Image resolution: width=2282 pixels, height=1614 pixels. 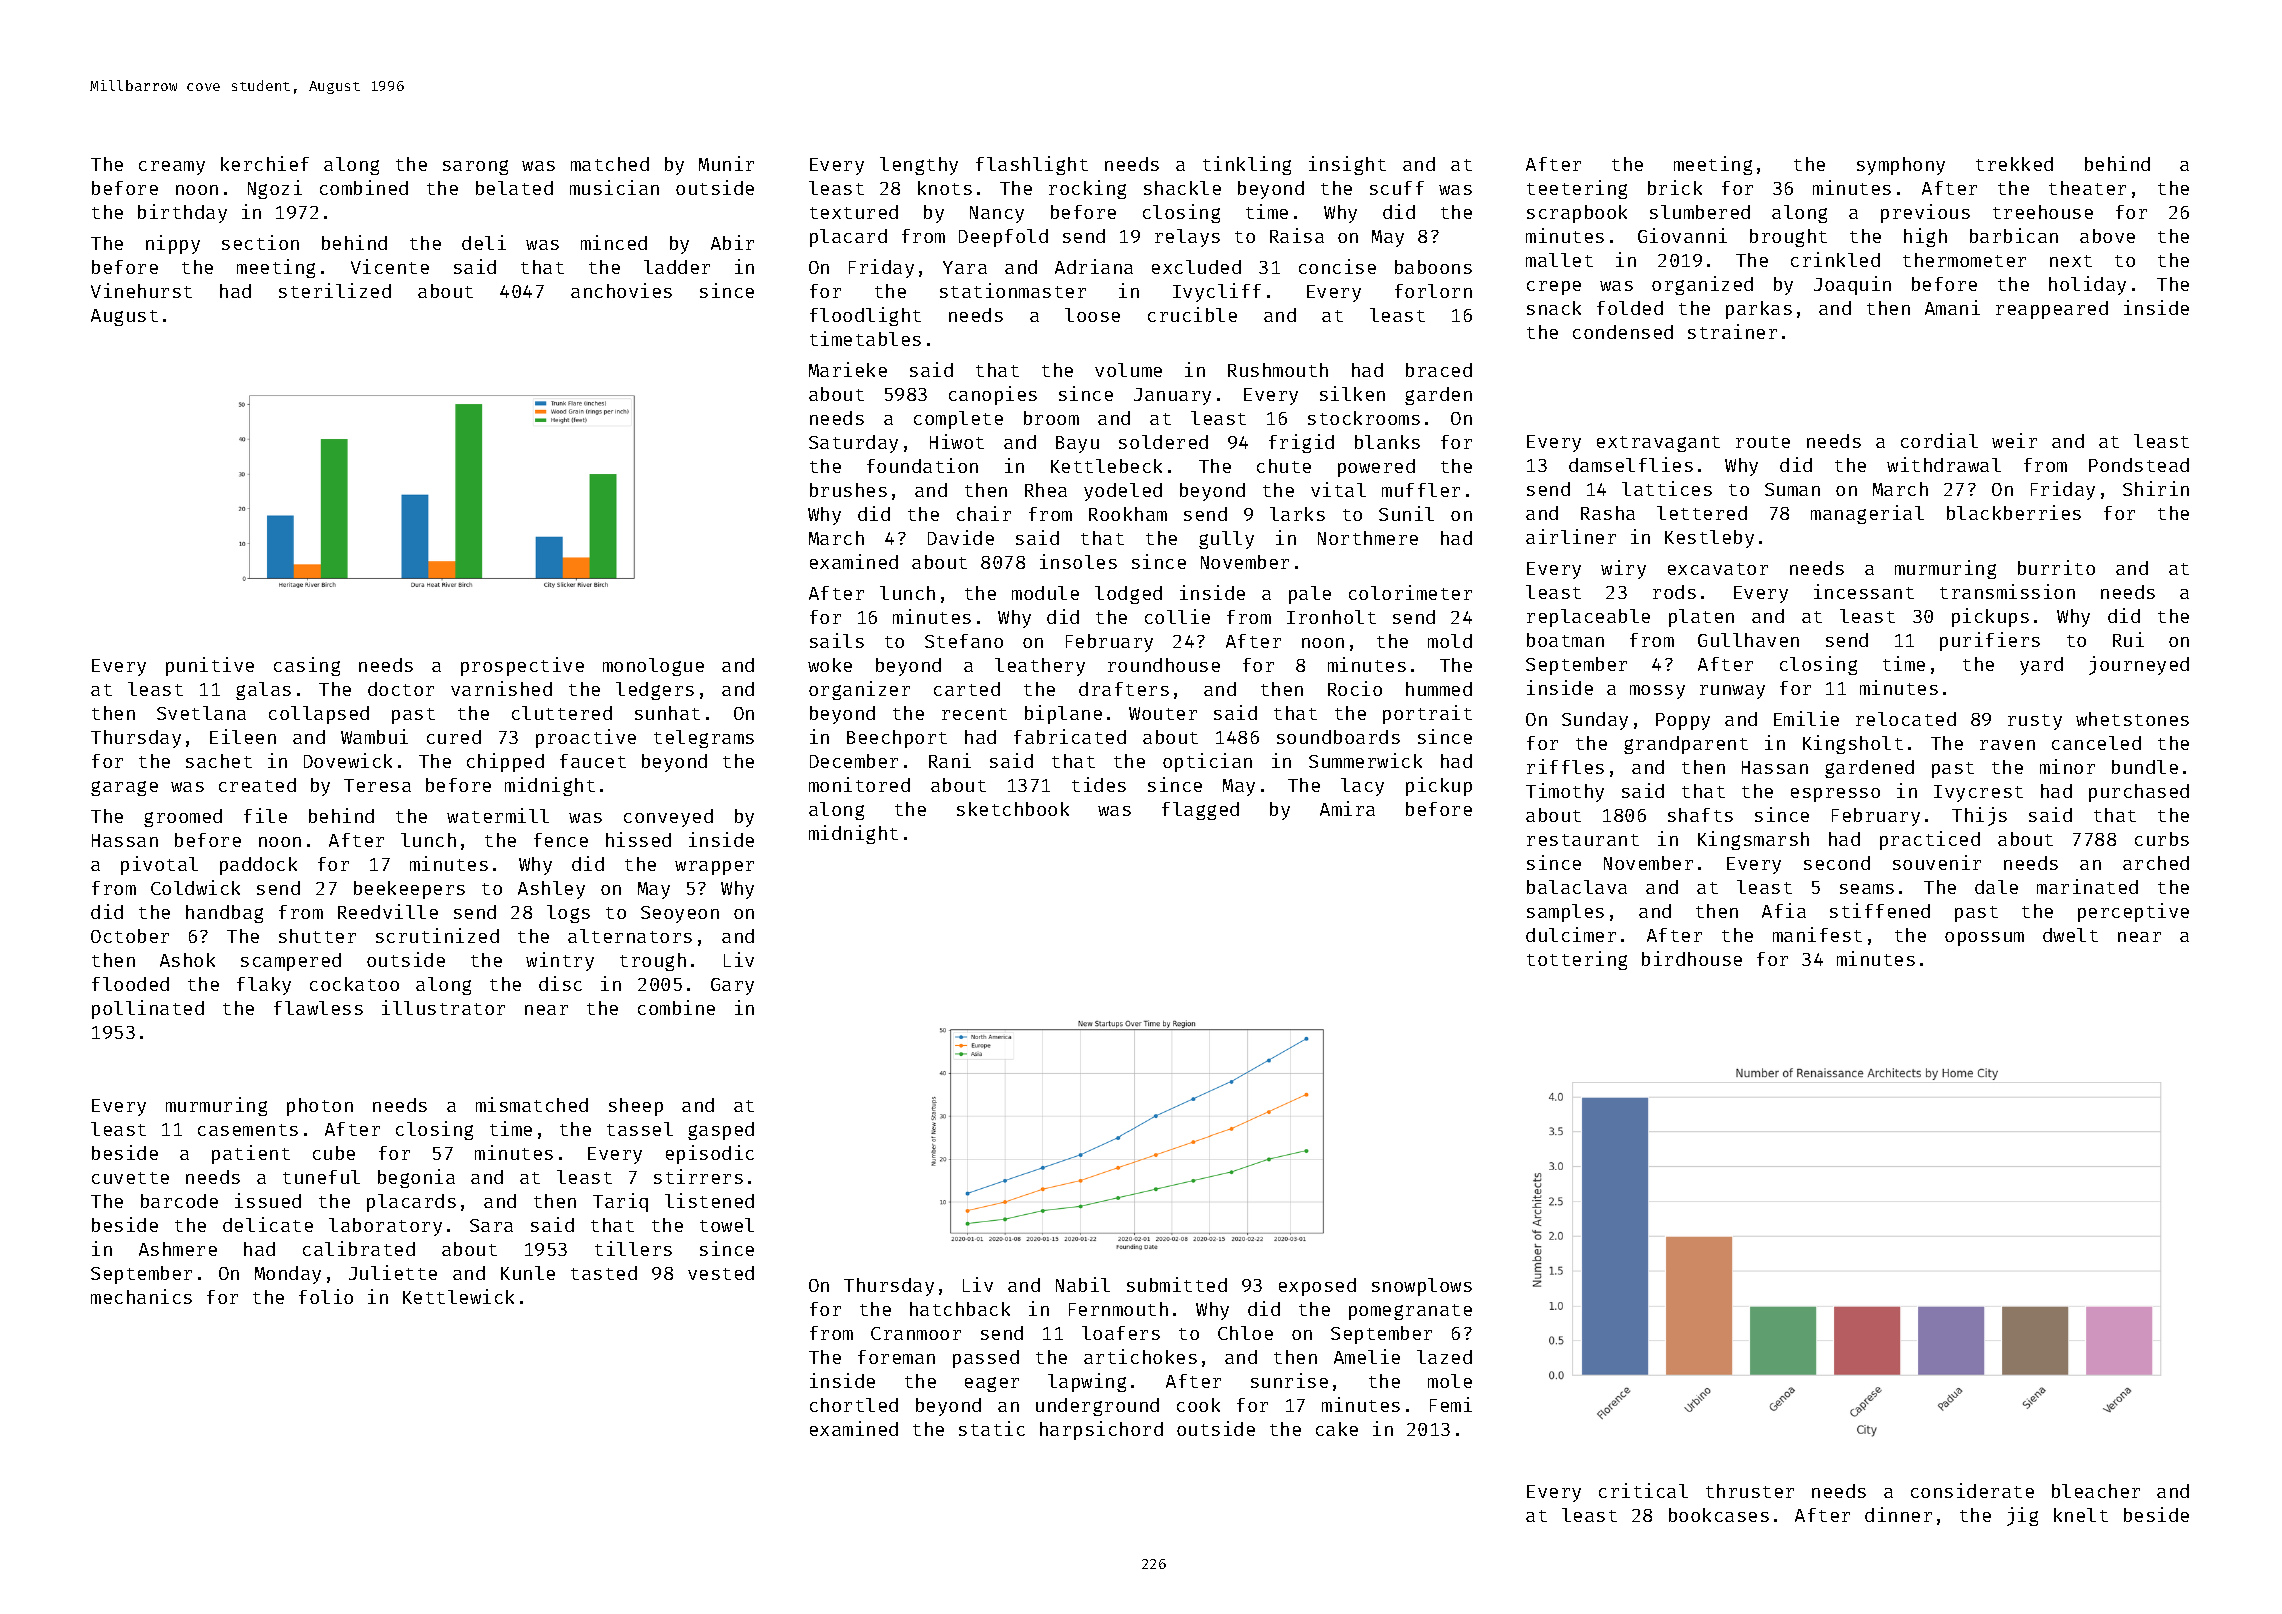 I want to click on mechanics, so click(x=141, y=1296).
